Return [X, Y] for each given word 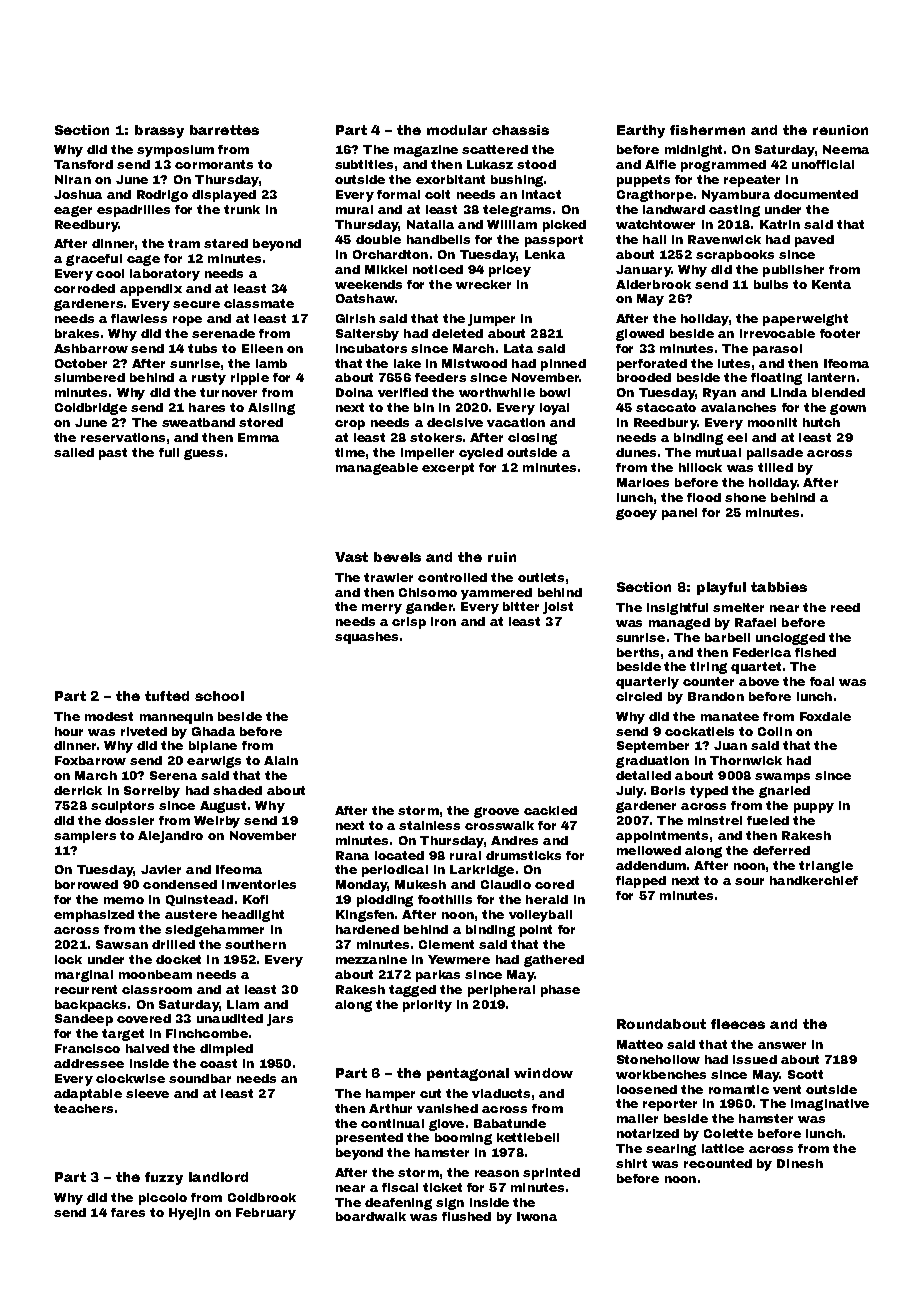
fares [128, 1212]
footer [840, 333]
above [759, 681]
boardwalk [371, 1216]
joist [558, 608]
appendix [151, 290]
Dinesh [800, 1163]
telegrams [517, 211]
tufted [167, 696]
